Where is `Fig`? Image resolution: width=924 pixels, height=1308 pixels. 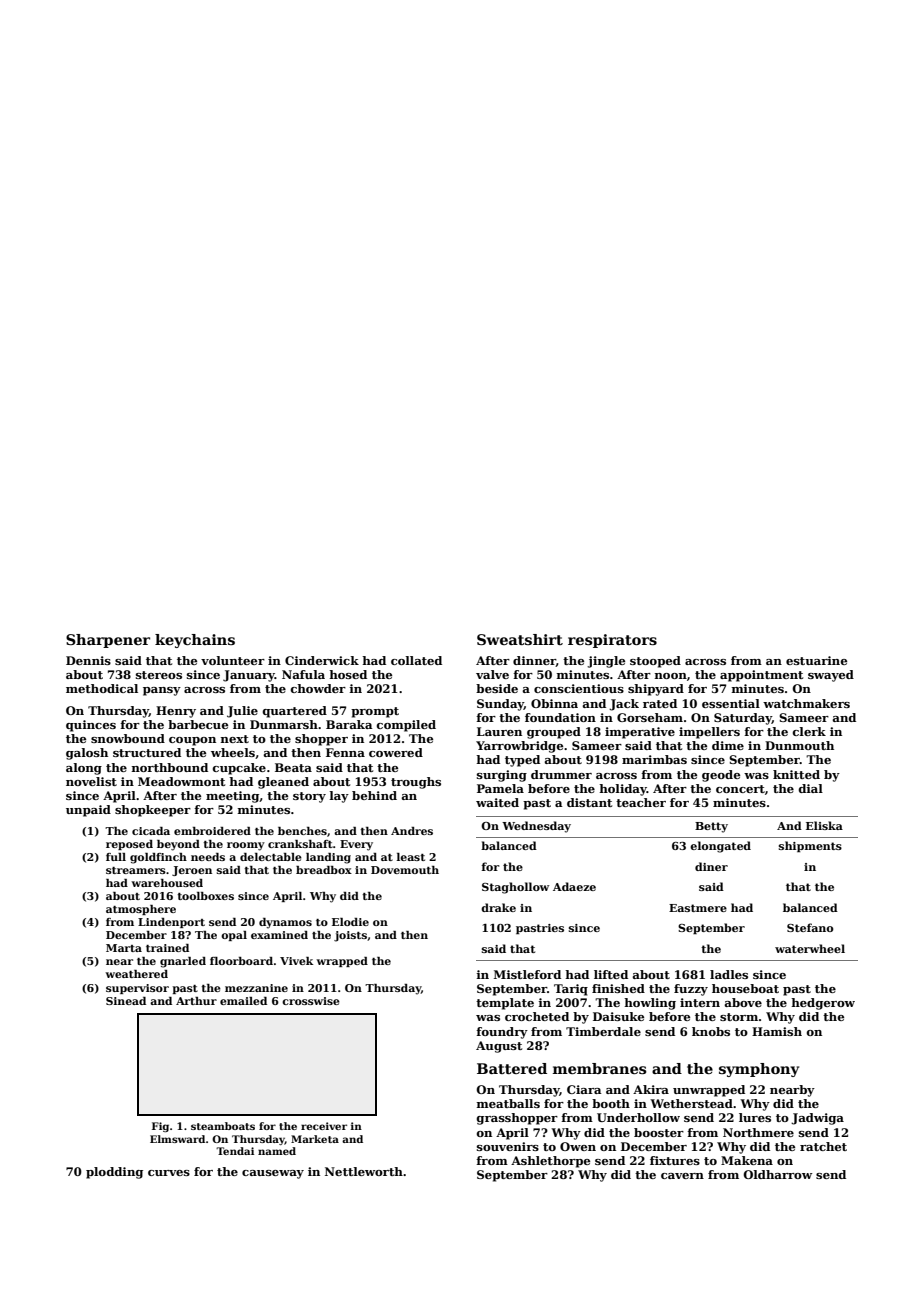 Fig is located at coordinates (160, 1127).
